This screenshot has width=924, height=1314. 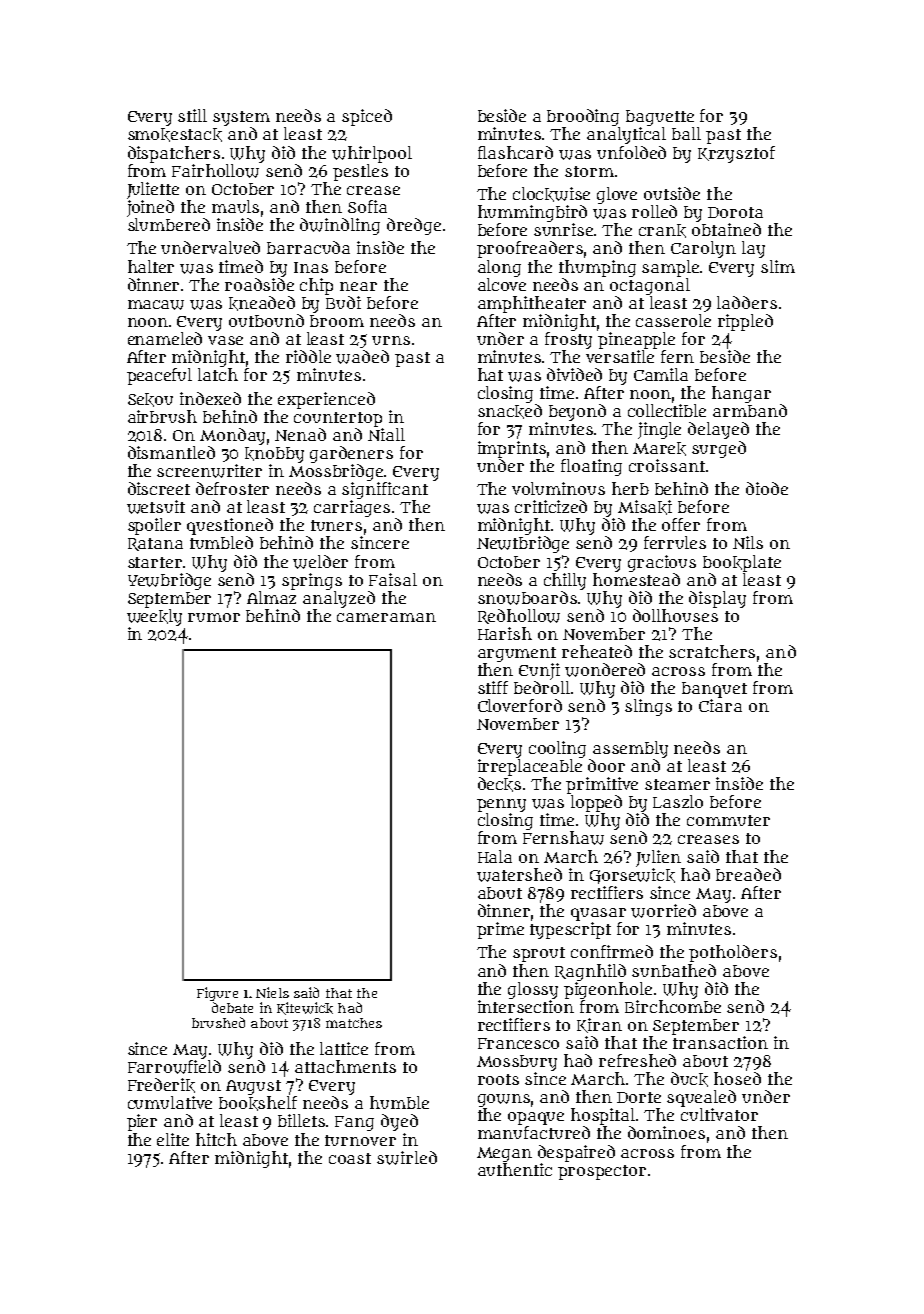 What do you see at coordinates (367, 117) in the screenshot?
I see `spiced` at bounding box center [367, 117].
